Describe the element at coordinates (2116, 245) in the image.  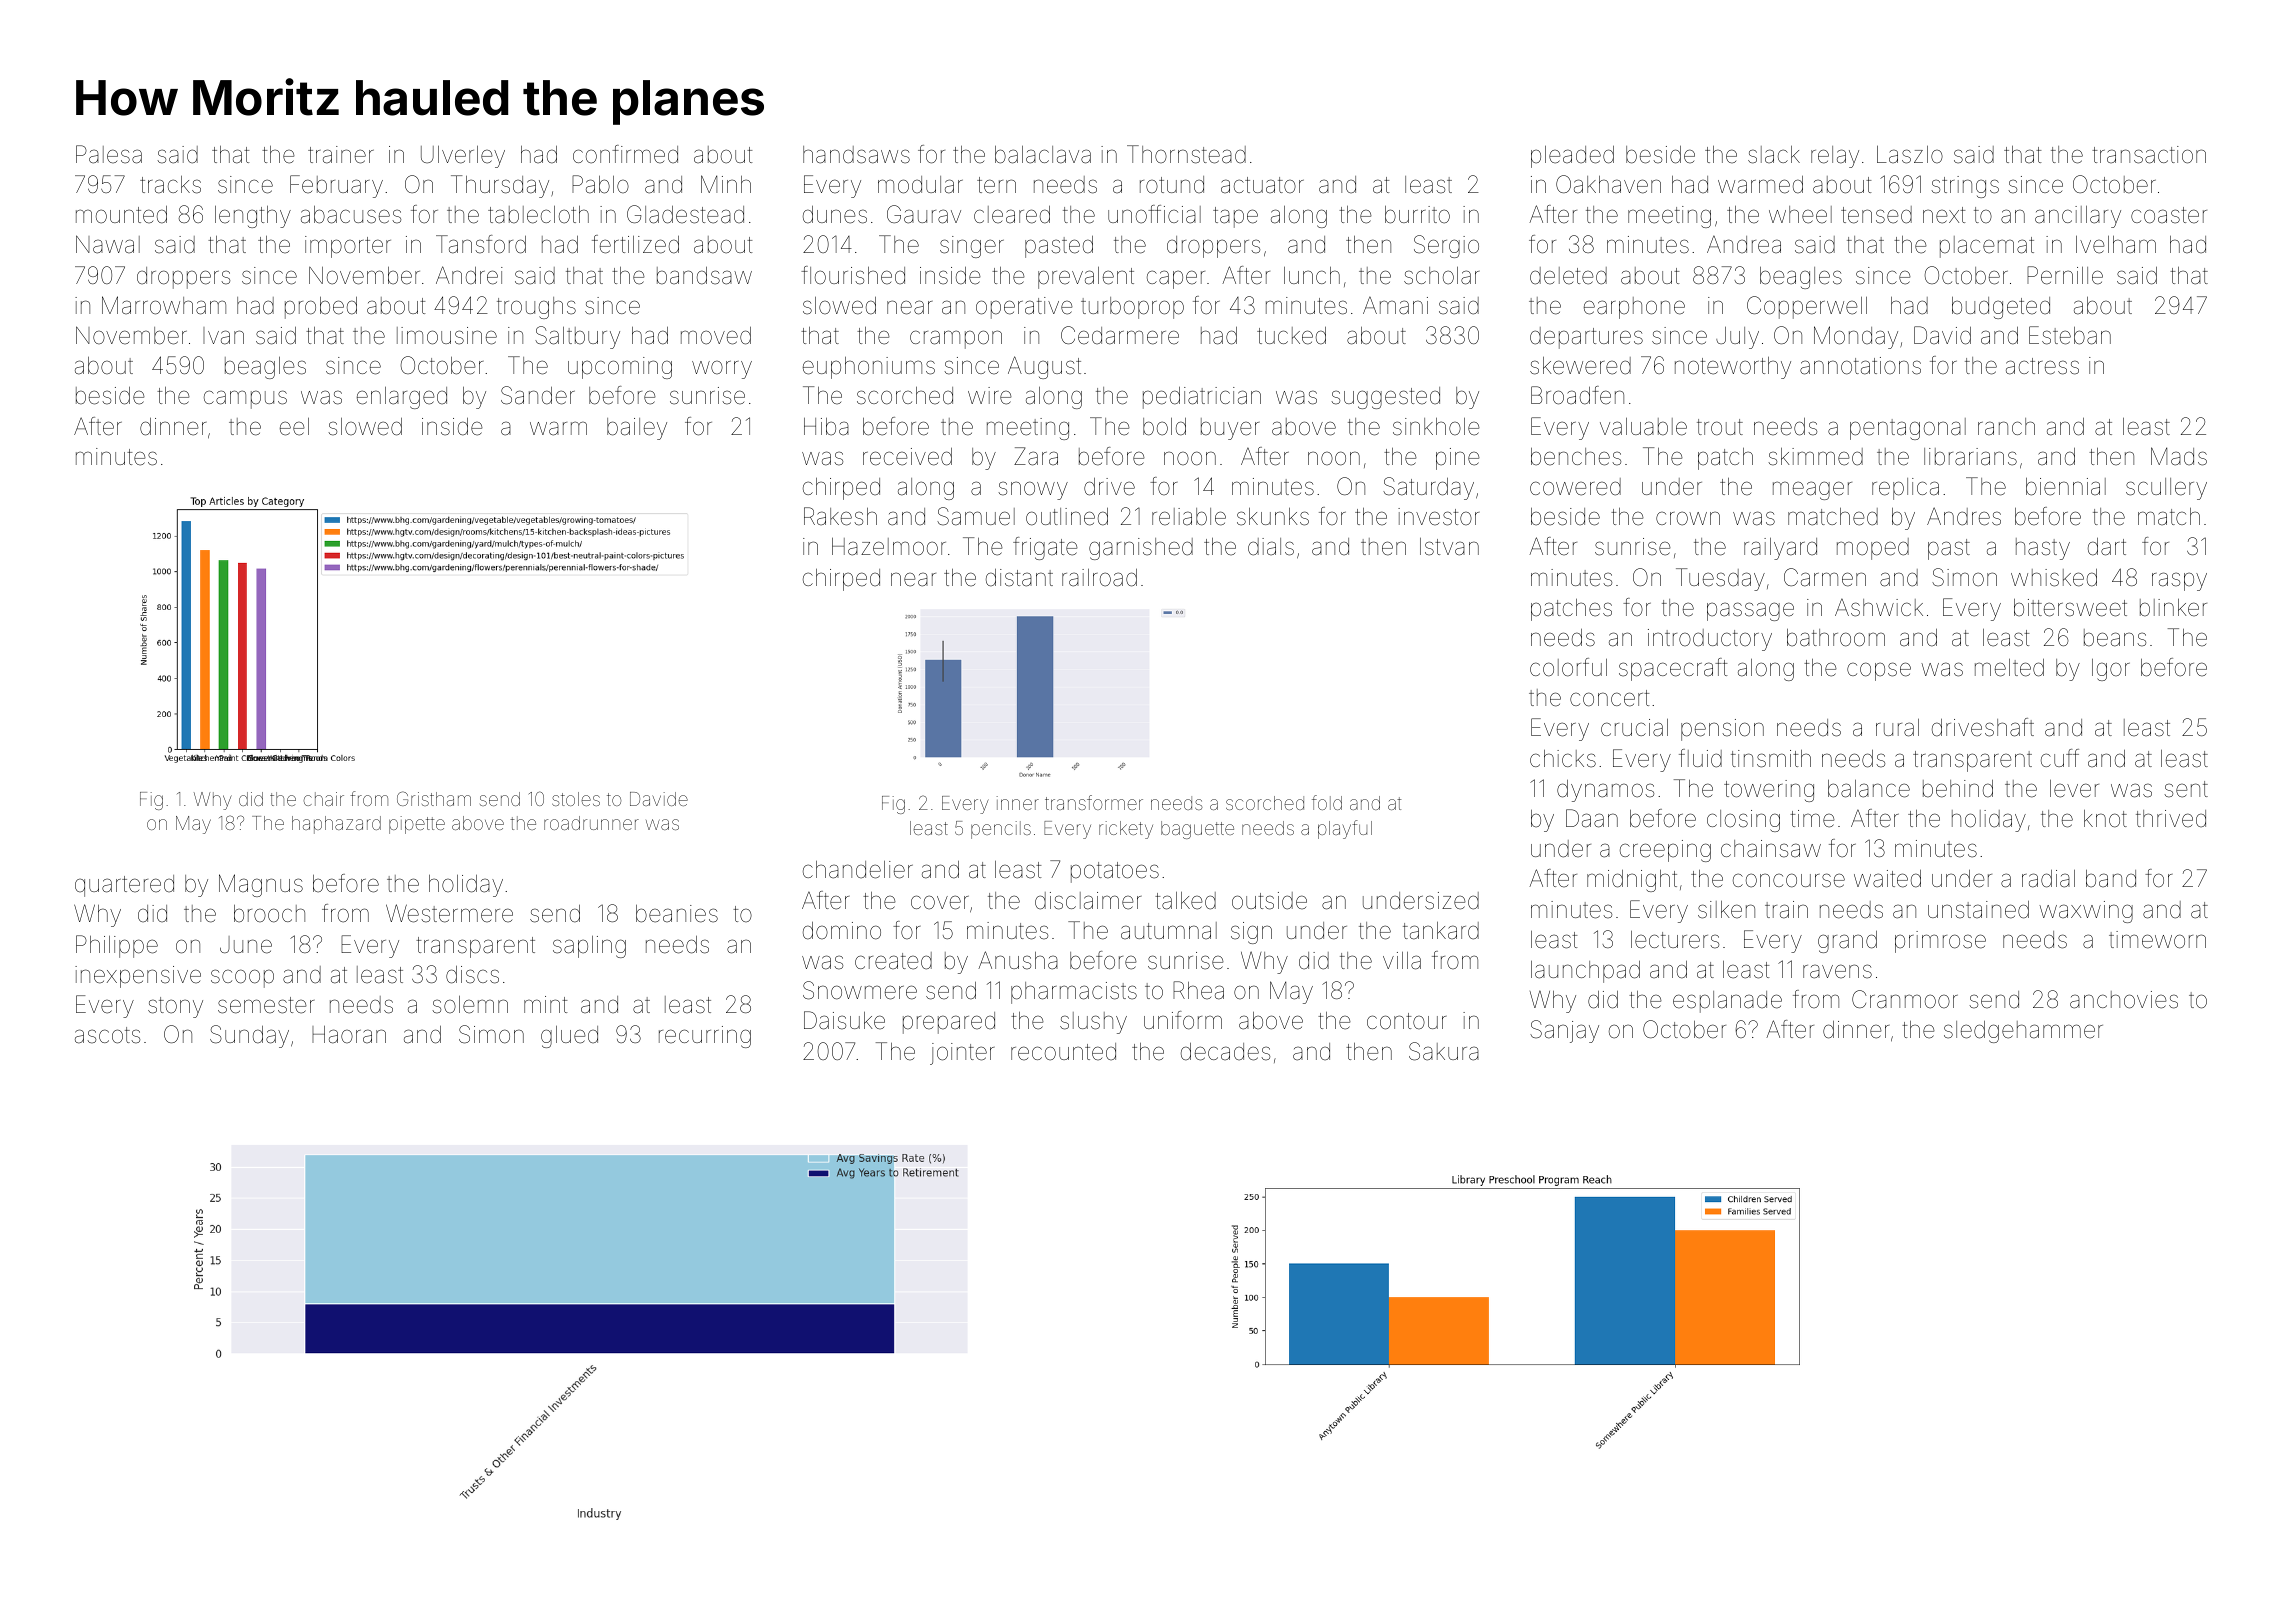
I see `Ivelham` at that location.
